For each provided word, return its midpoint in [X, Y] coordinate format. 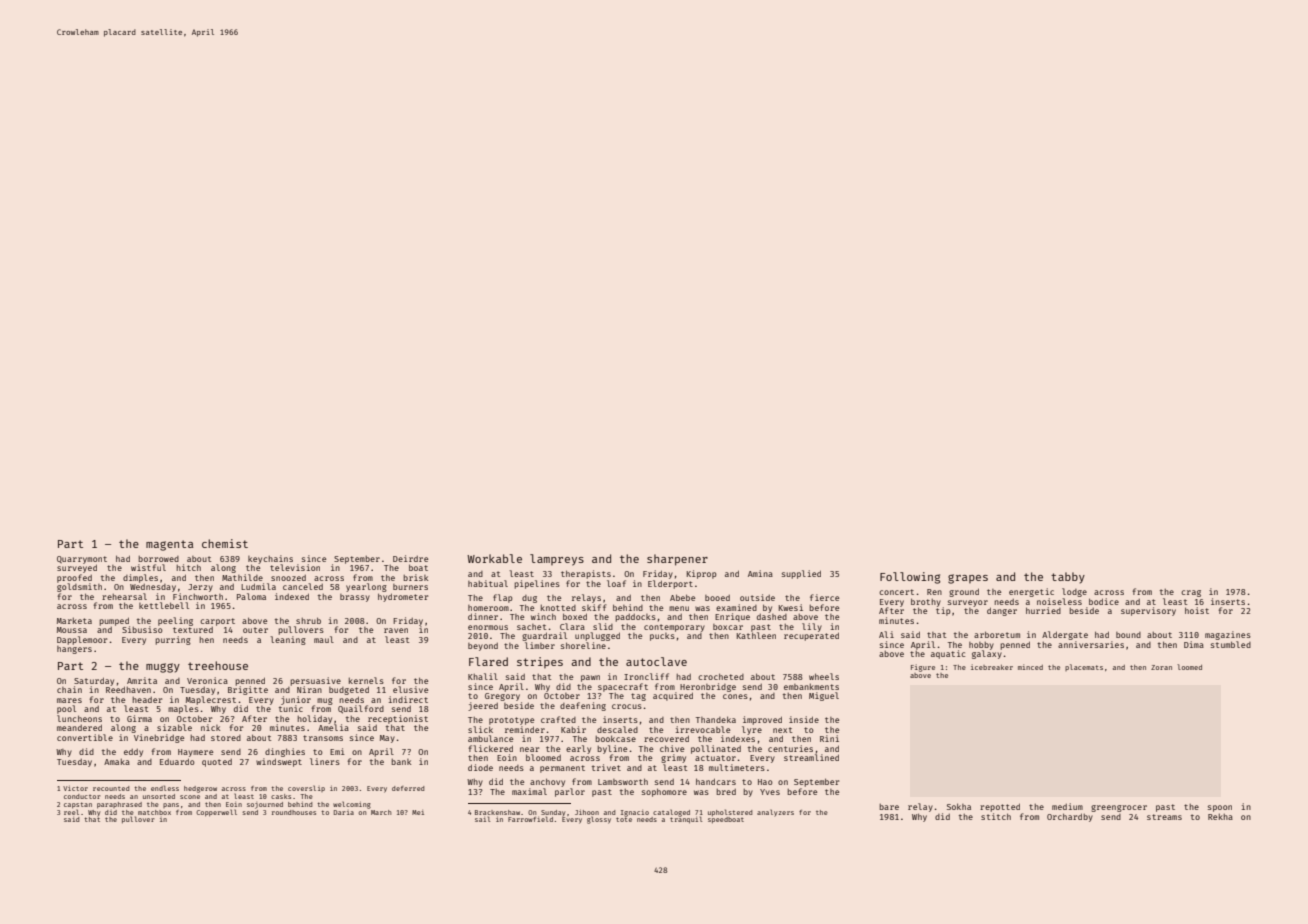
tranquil [686, 820]
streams [1164, 817]
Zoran [1161, 667]
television [295, 567]
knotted [558, 607]
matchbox [154, 812]
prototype [511, 721]
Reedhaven [128, 689]
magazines [1228, 635]
